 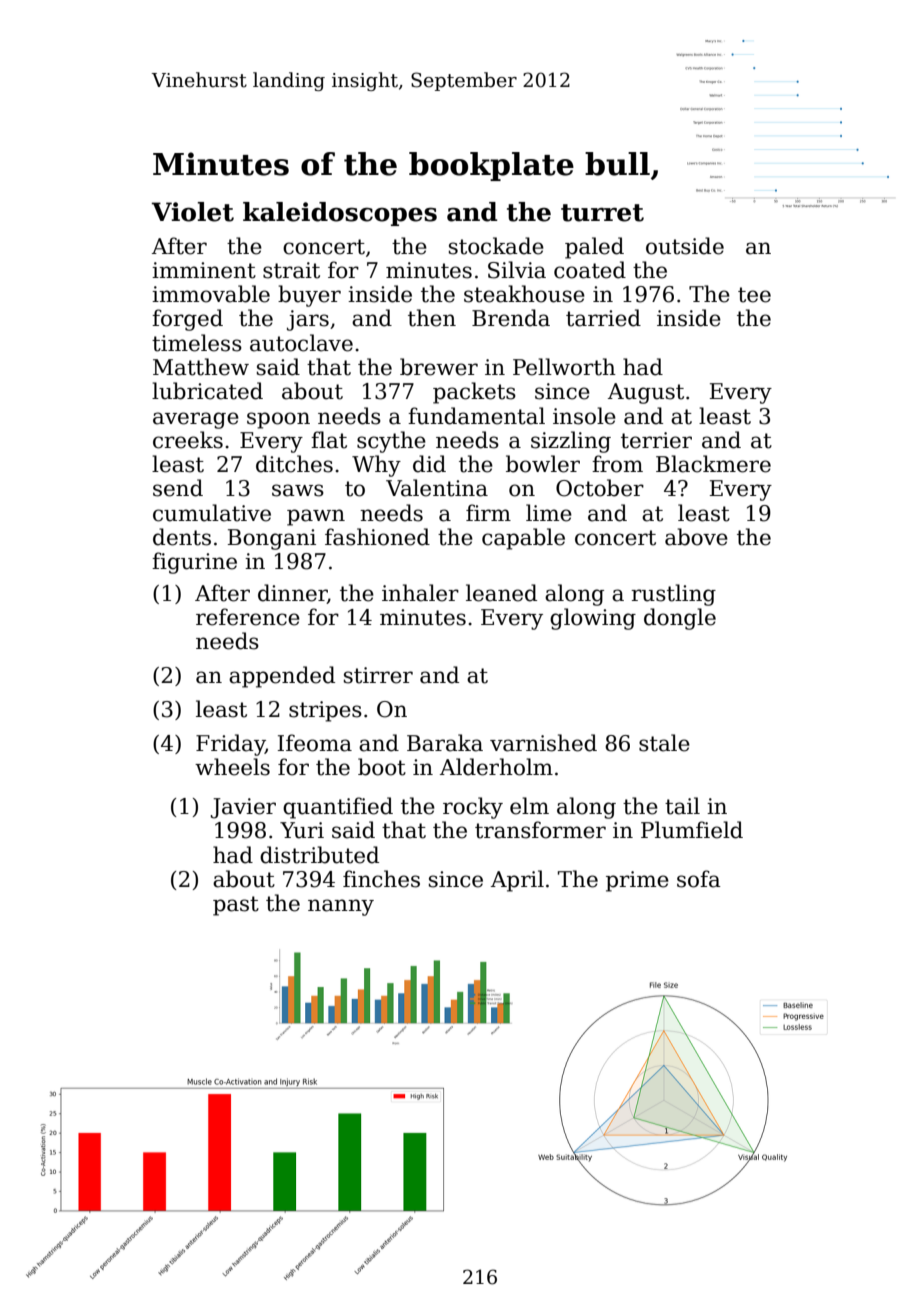 What do you see at coordinates (543, 743) in the screenshot?
I see `varnished` at bounding box center [543, 743].
